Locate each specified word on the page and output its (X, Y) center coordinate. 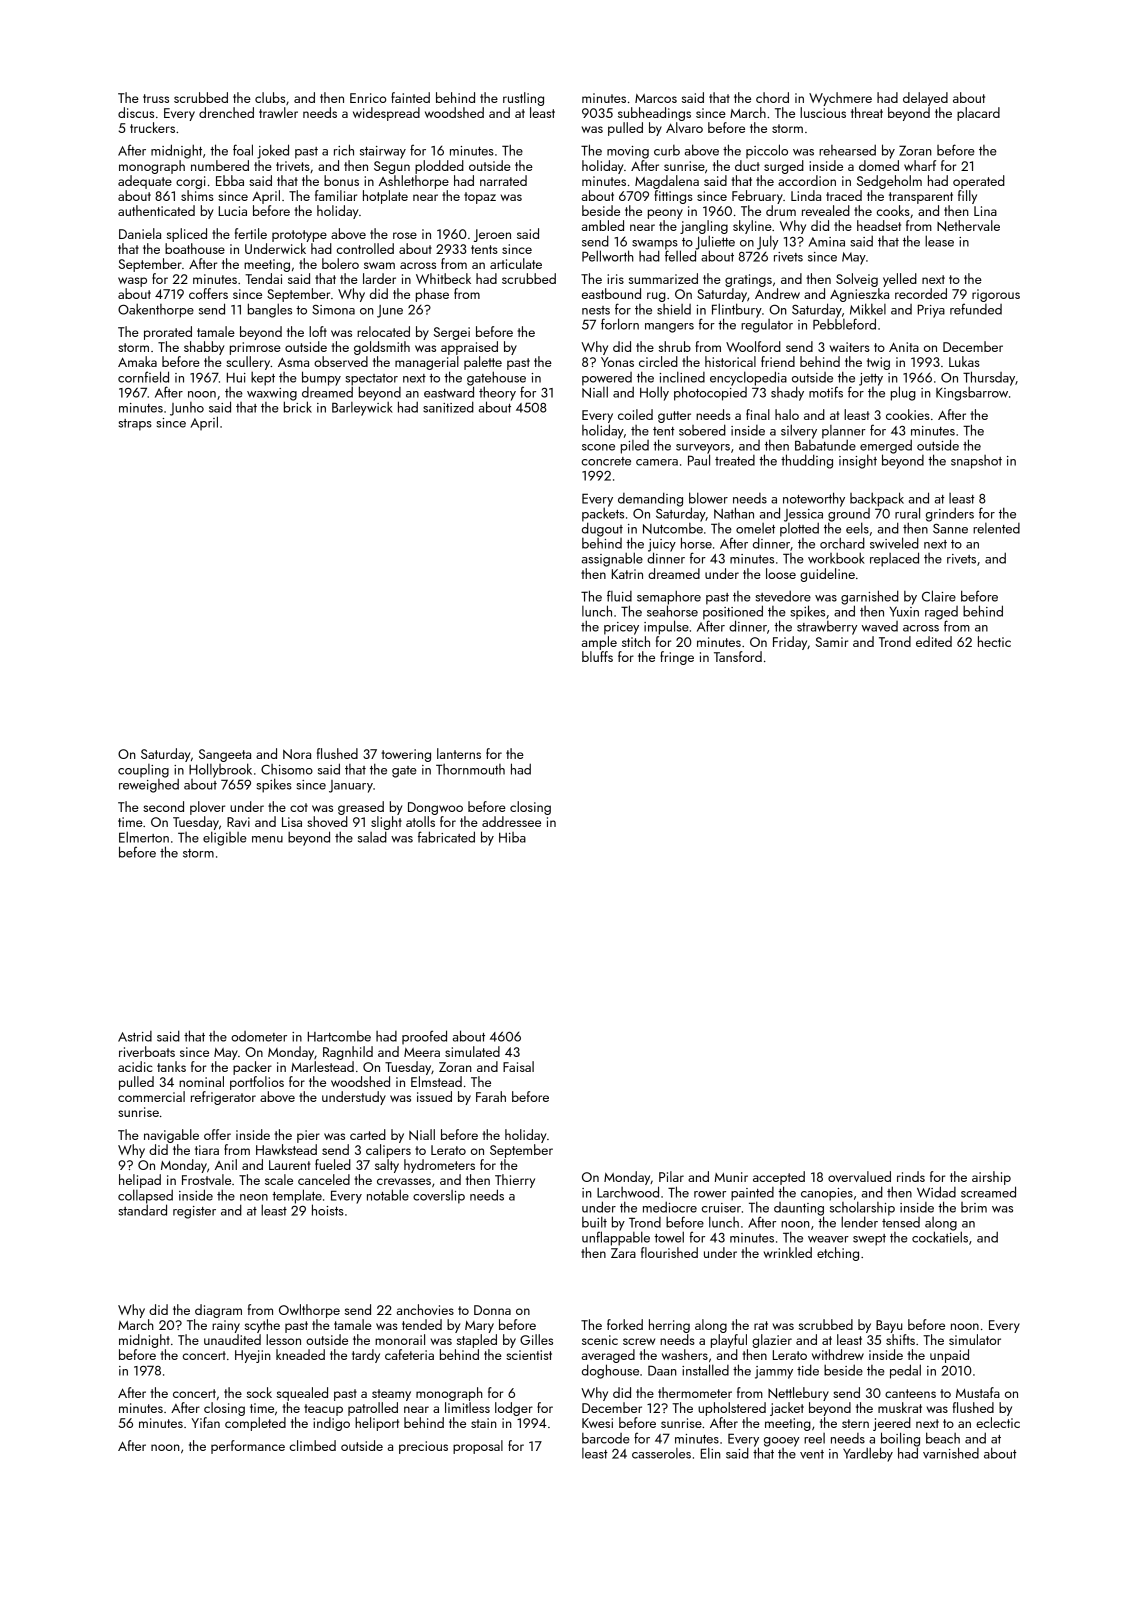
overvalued (859, 1176)
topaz (480, 198)
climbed (313, 1445)
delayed (925, 99)
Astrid (135, 1036)
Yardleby (868, 1454)
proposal (478, 1447)
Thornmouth (470, 769)
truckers (152, 127)
